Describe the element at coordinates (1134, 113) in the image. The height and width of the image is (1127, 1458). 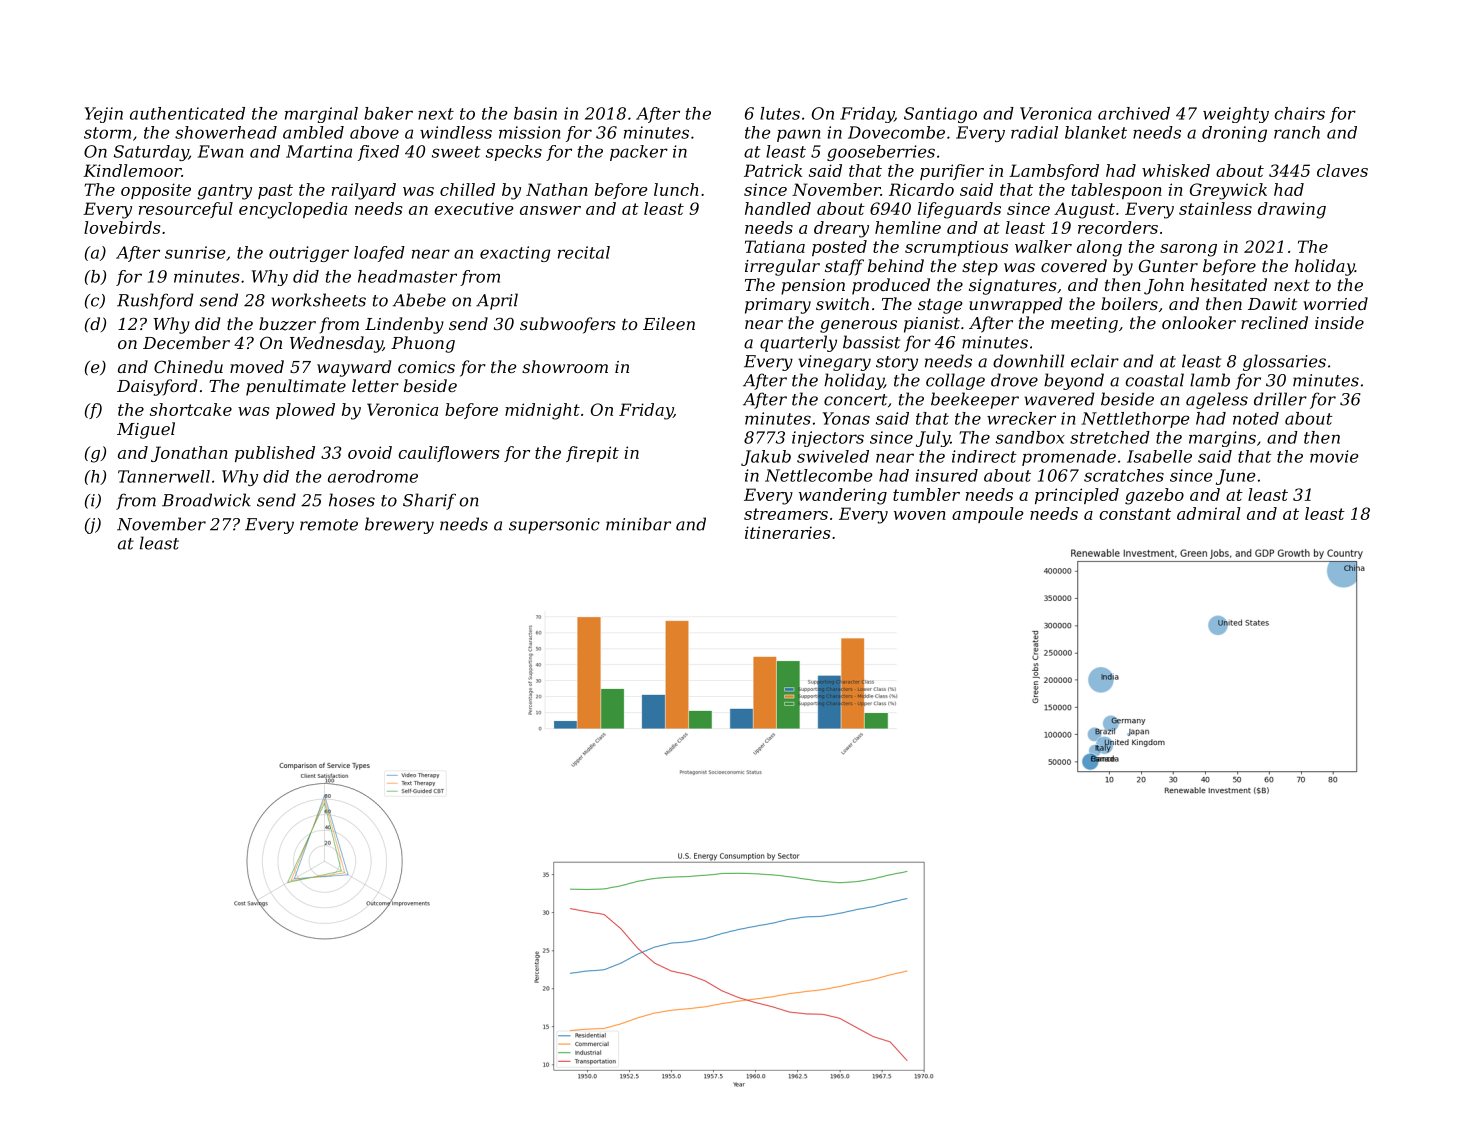
I see `archived` at that location.
